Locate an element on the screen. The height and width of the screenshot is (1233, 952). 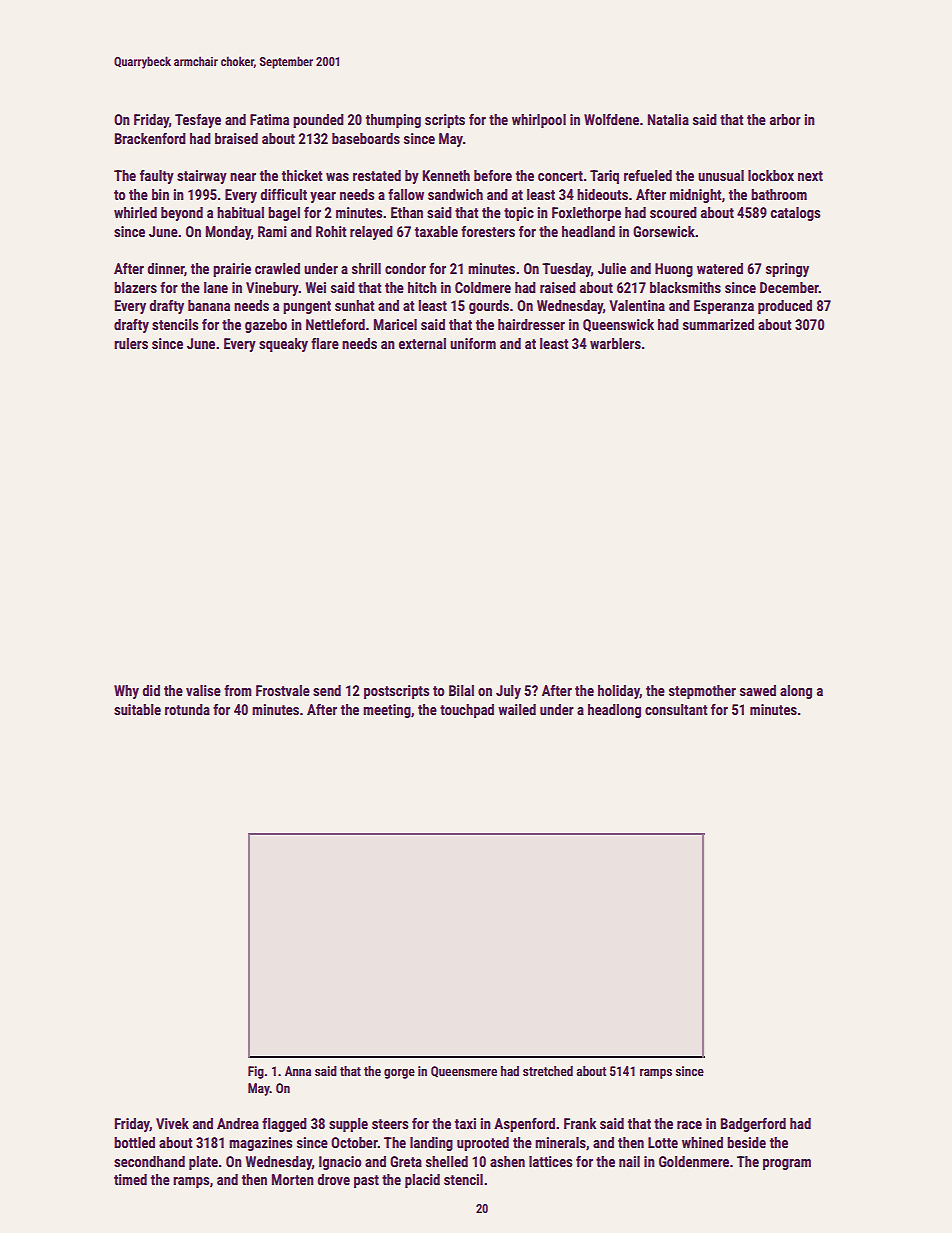
uniform is located at coordinates (473, 343).
